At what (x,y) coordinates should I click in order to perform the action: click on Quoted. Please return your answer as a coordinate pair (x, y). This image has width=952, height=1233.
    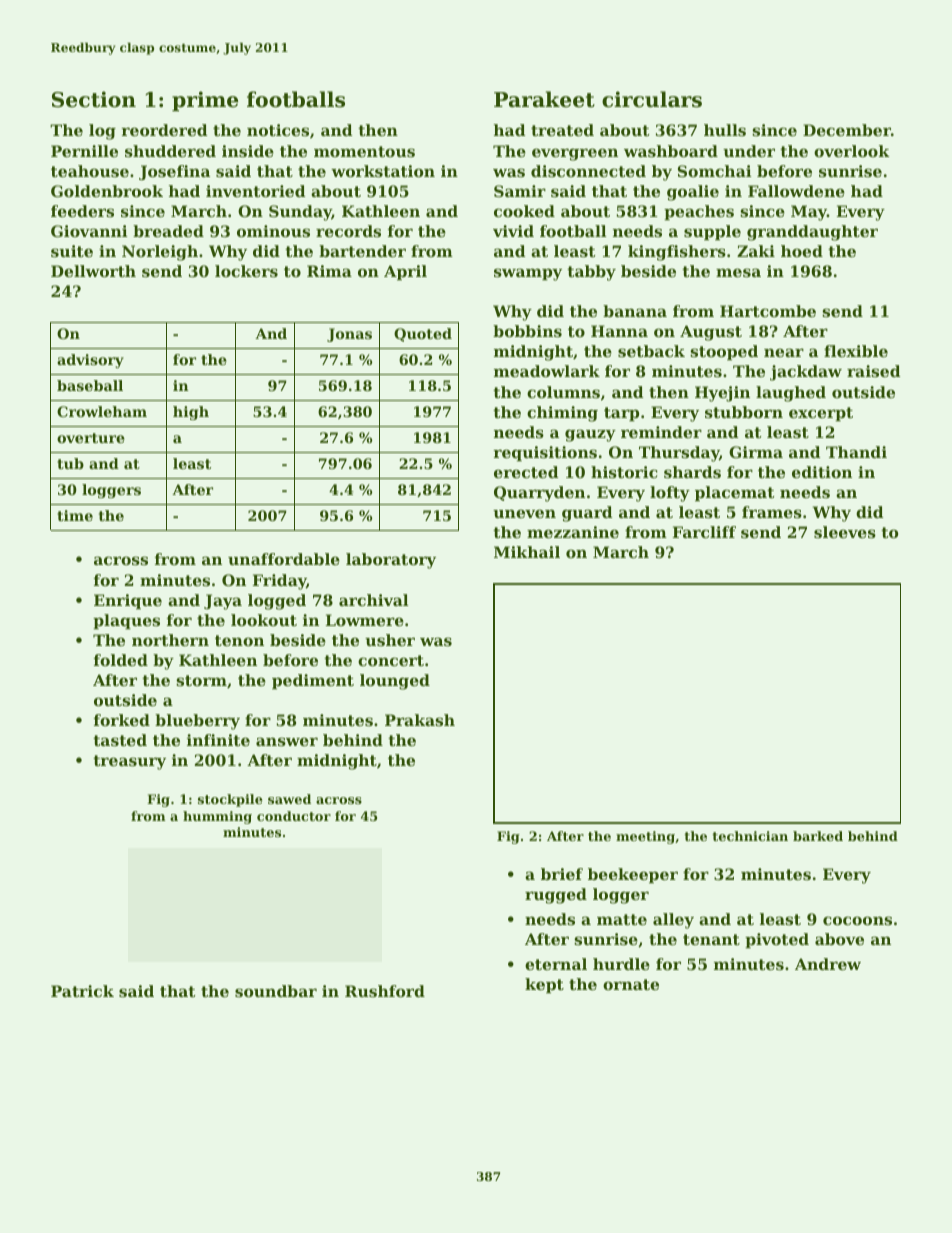
    Looking at the image, I should click on (423, 335).
